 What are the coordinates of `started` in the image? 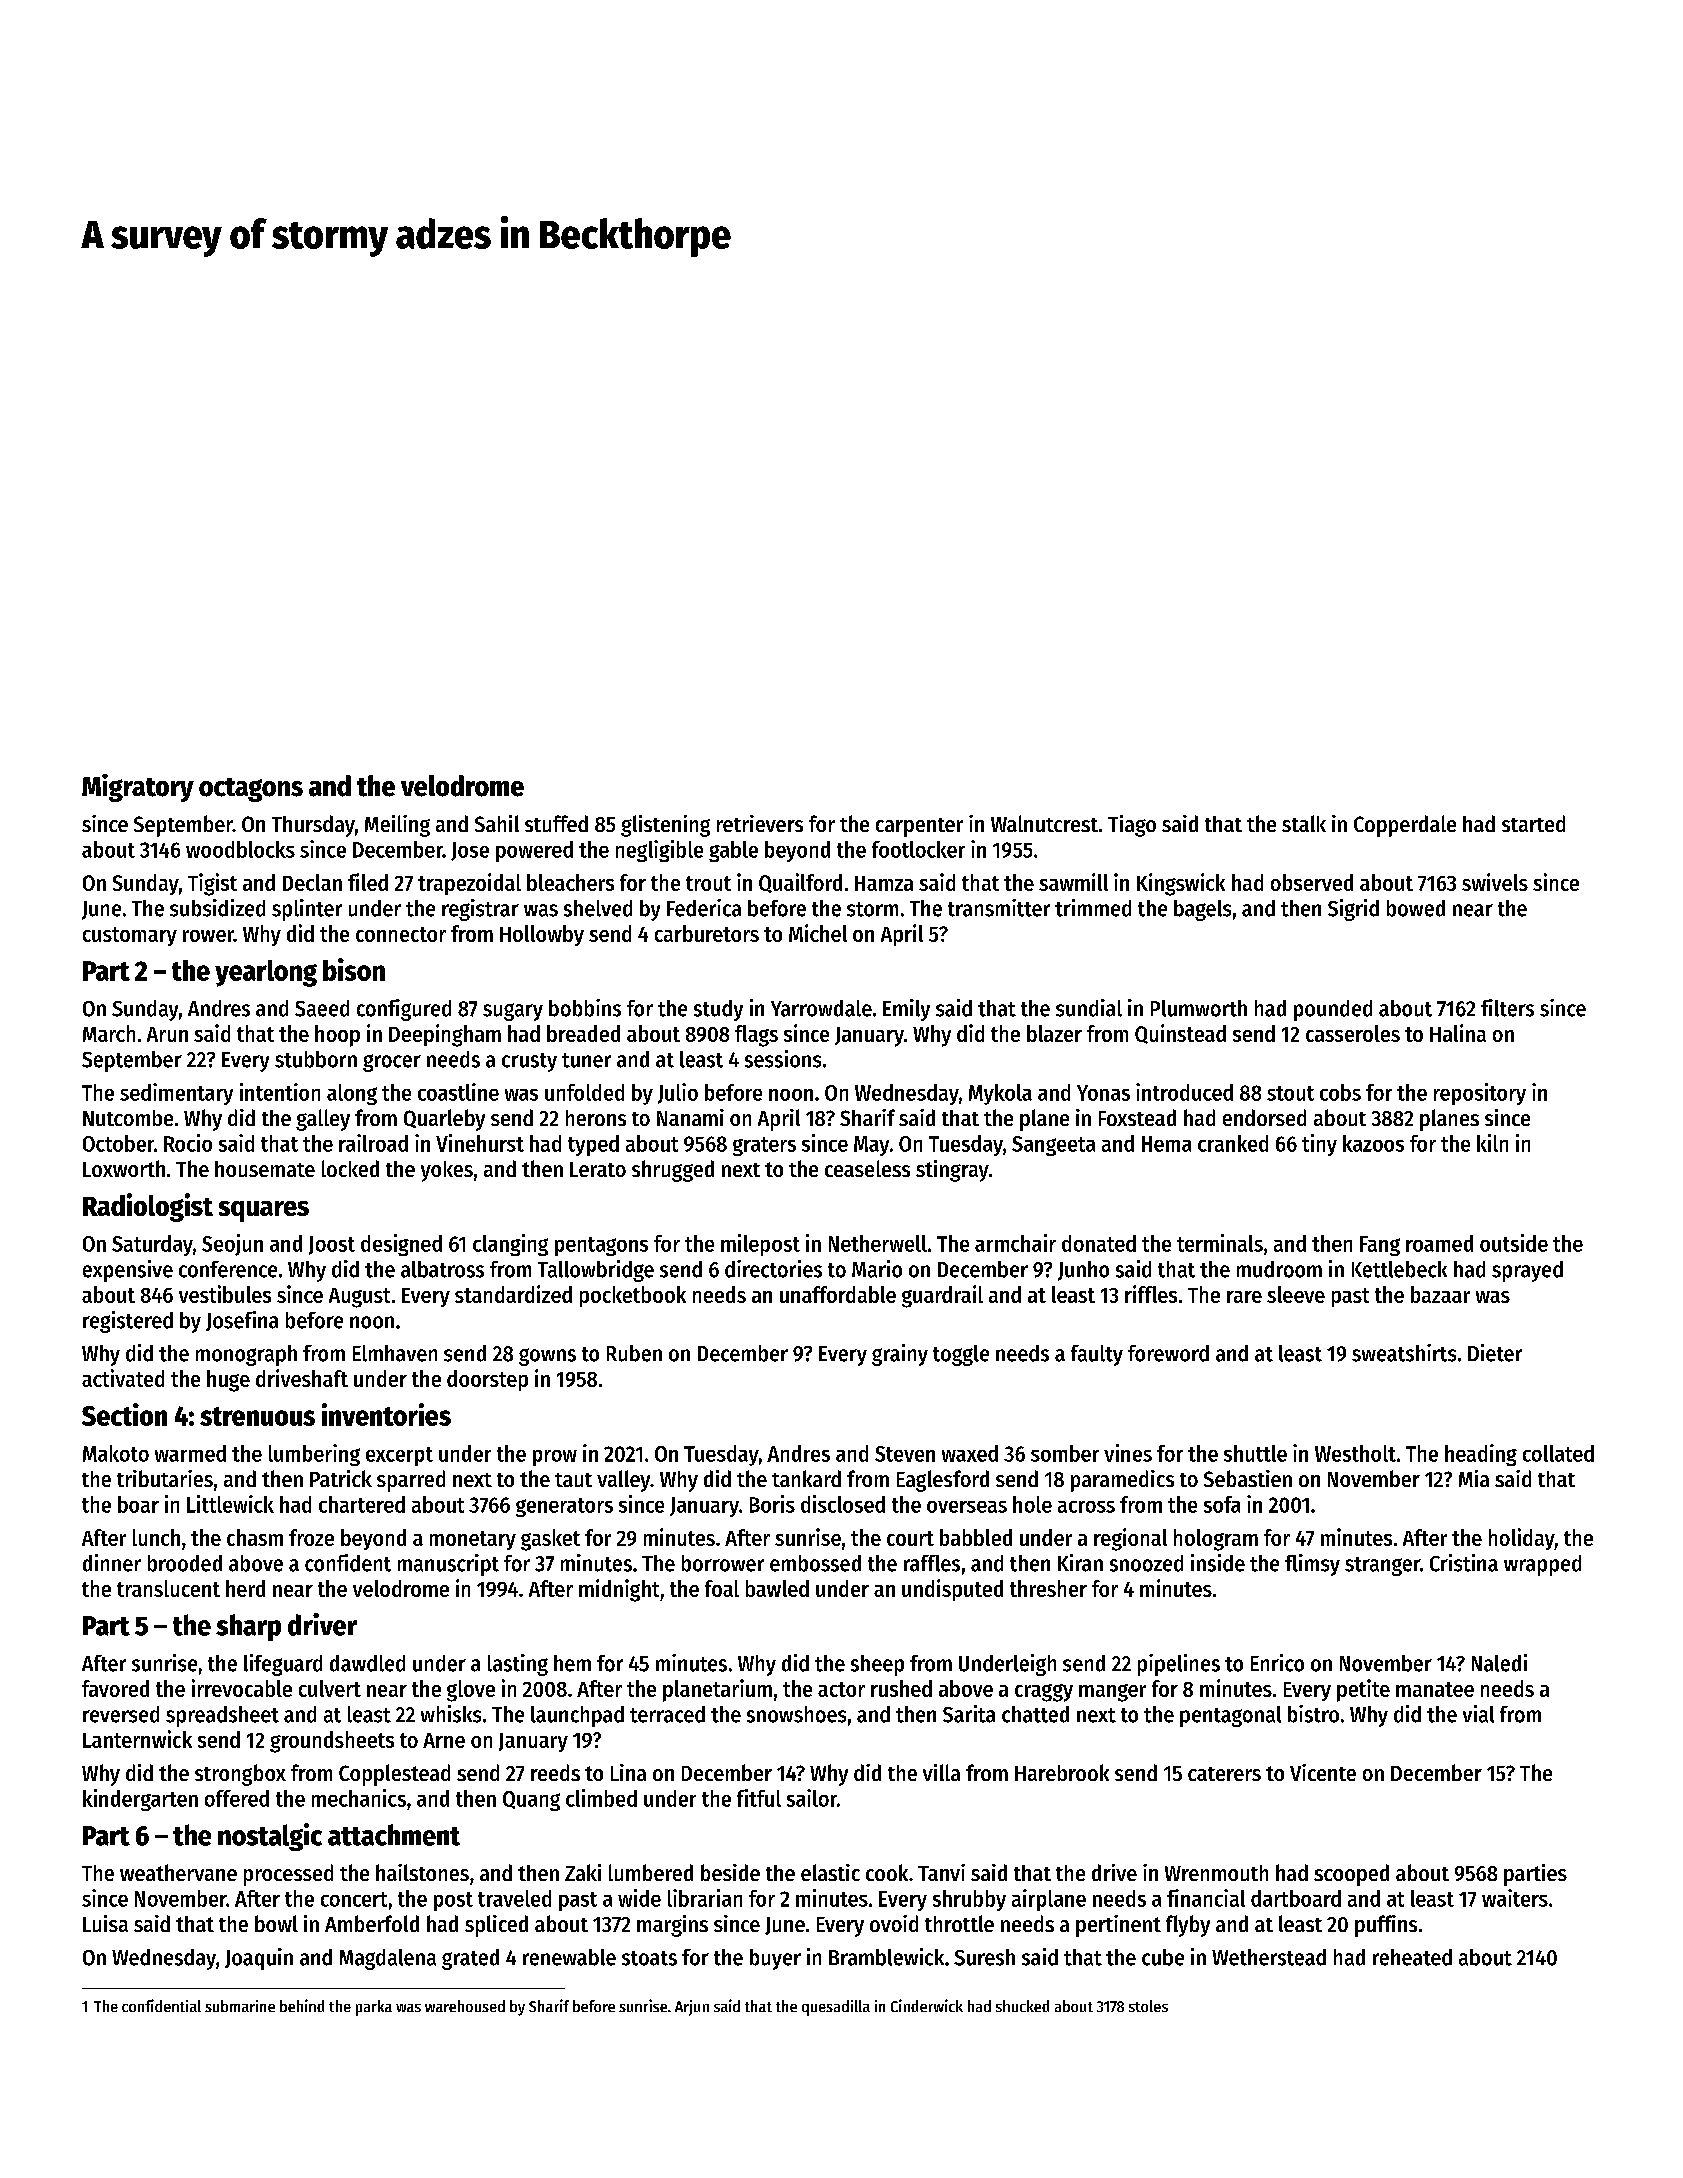 It's located at (1533, 823).
